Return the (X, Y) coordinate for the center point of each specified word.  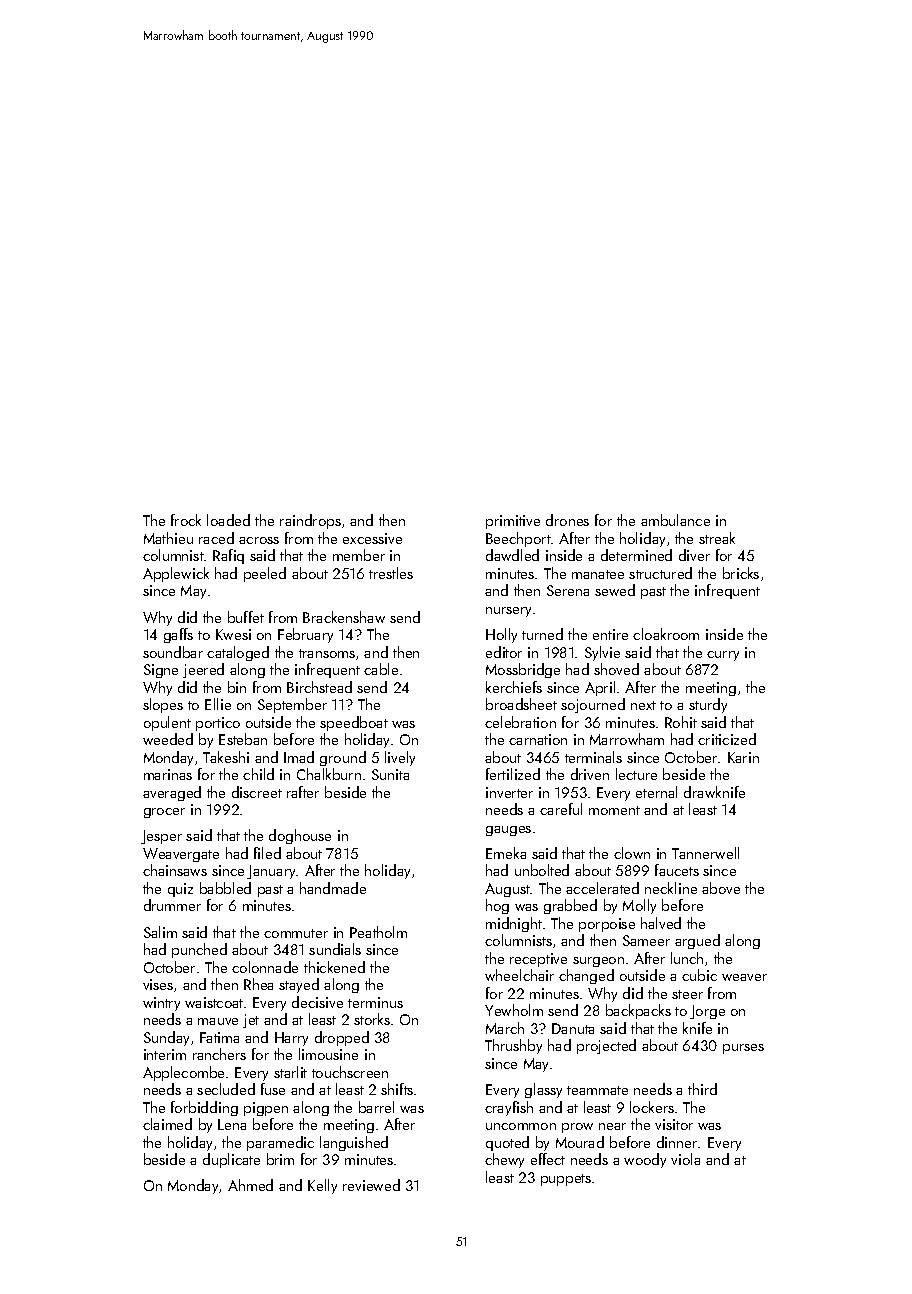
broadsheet (521, 704)
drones (567, 520)
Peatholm (378, 932)
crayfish (509, 1108)
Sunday (166, 1038)
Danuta (573, 1028)
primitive (513, 522)
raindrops (310, 521)
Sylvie (602, 653)
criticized (727, 739)
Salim (160, 932)
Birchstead (319, 687)
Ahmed (250, 1185)
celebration (520, 722)
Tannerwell (705, 853)
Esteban (243, 739)
